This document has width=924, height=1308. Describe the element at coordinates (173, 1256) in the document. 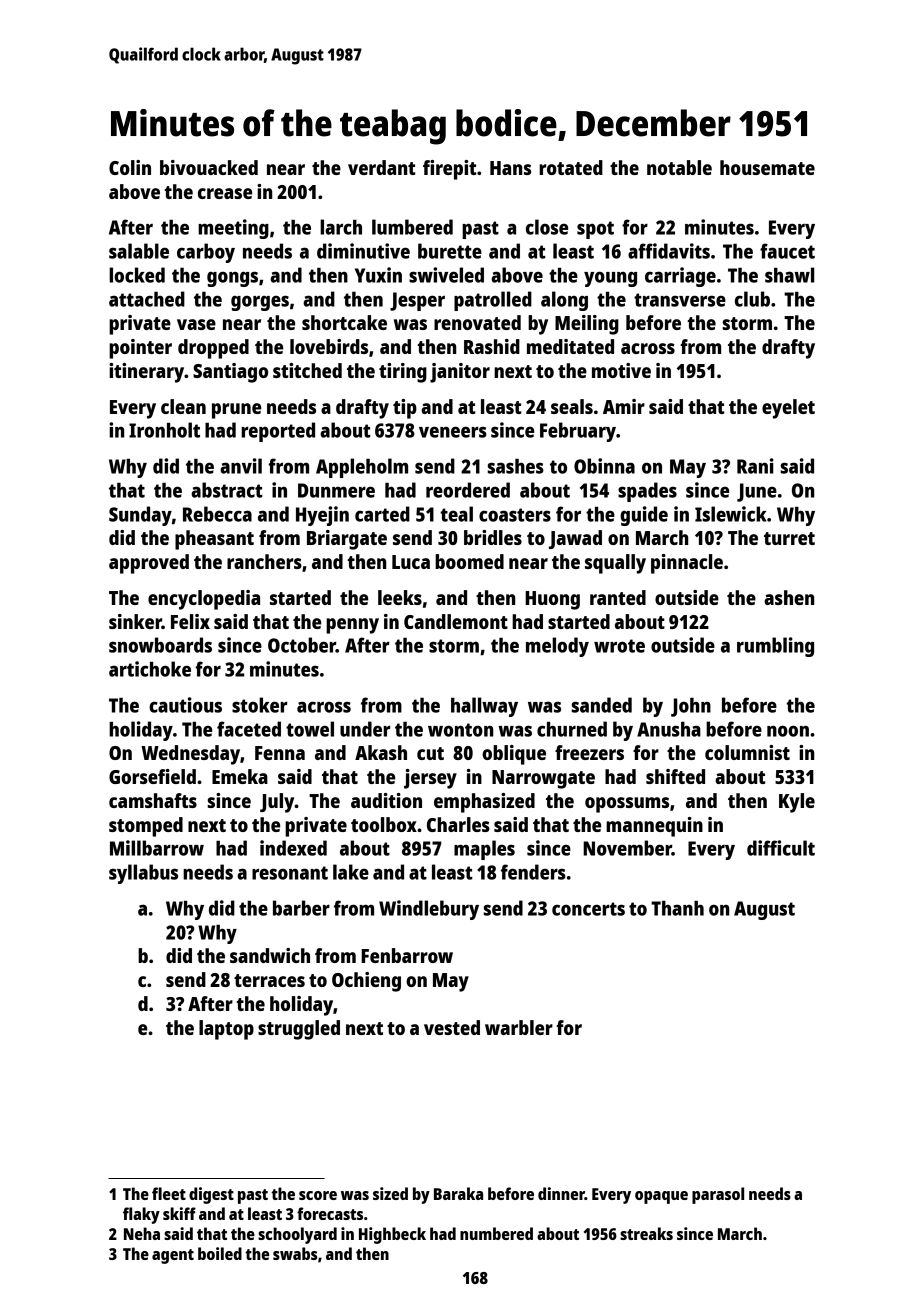

I see `agent` at that location.
